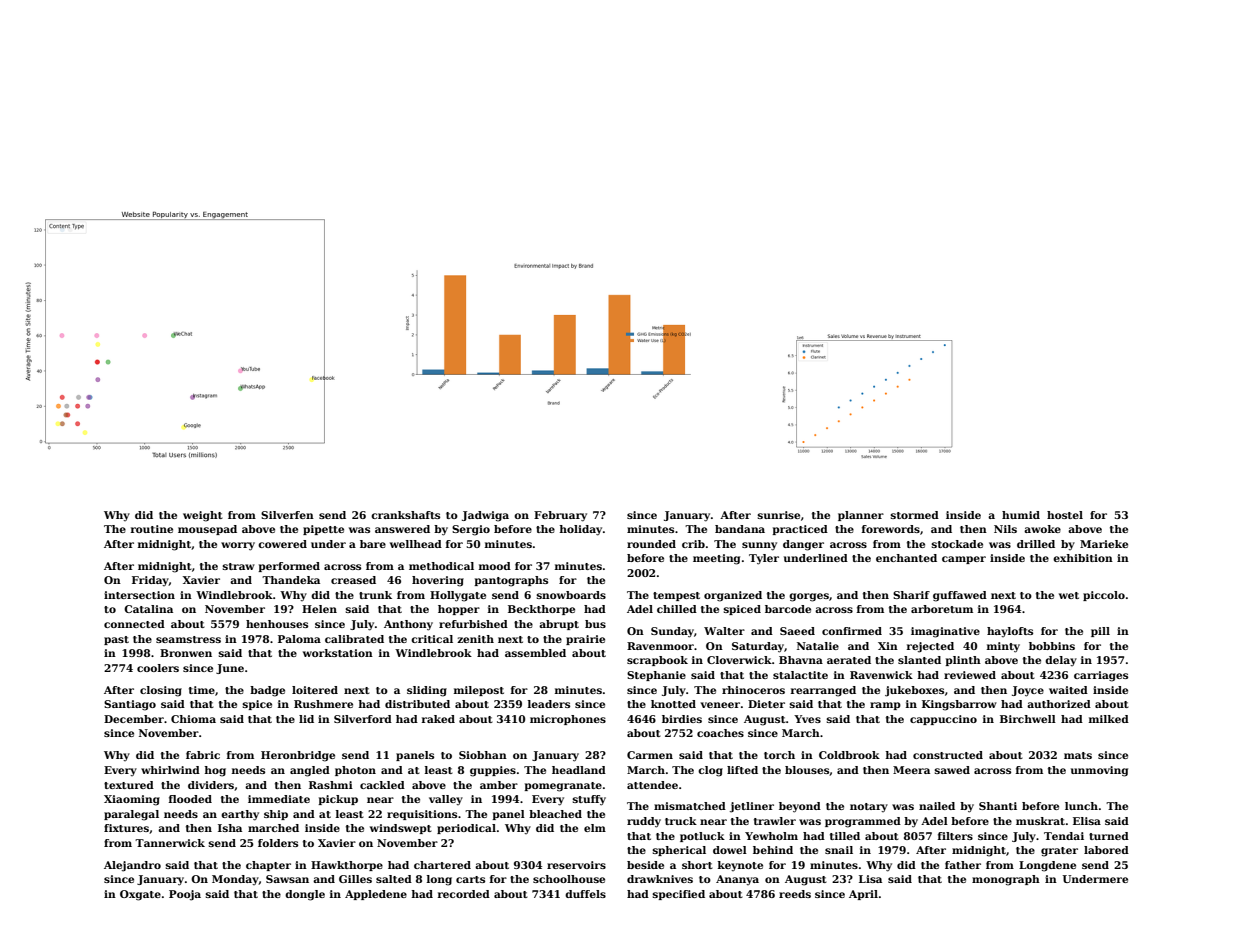 This screenshot has height=952, width=1233. I want to click on Santiago, so click(130, 705).
